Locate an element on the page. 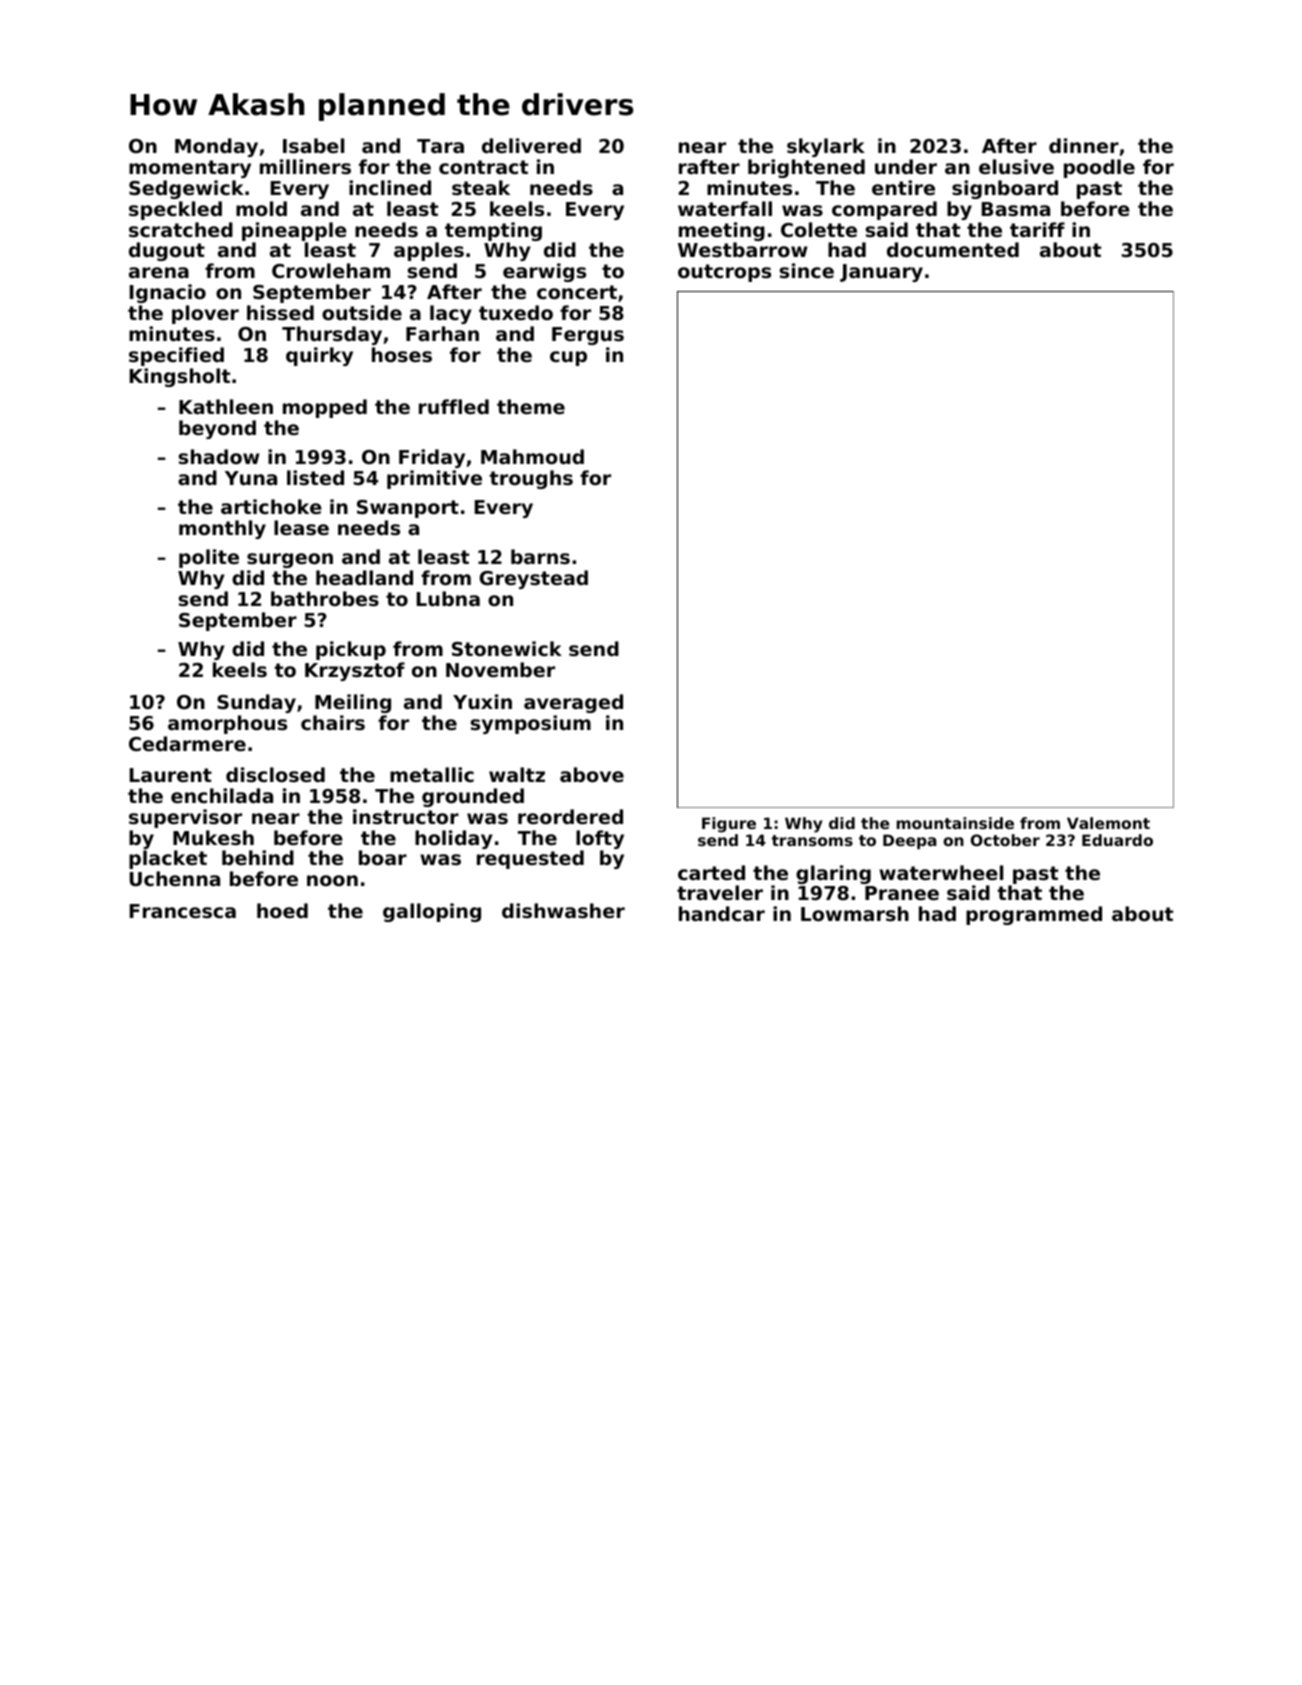 The image size is (1302, 1685). mountainside is located at coordinates (955, 823).
